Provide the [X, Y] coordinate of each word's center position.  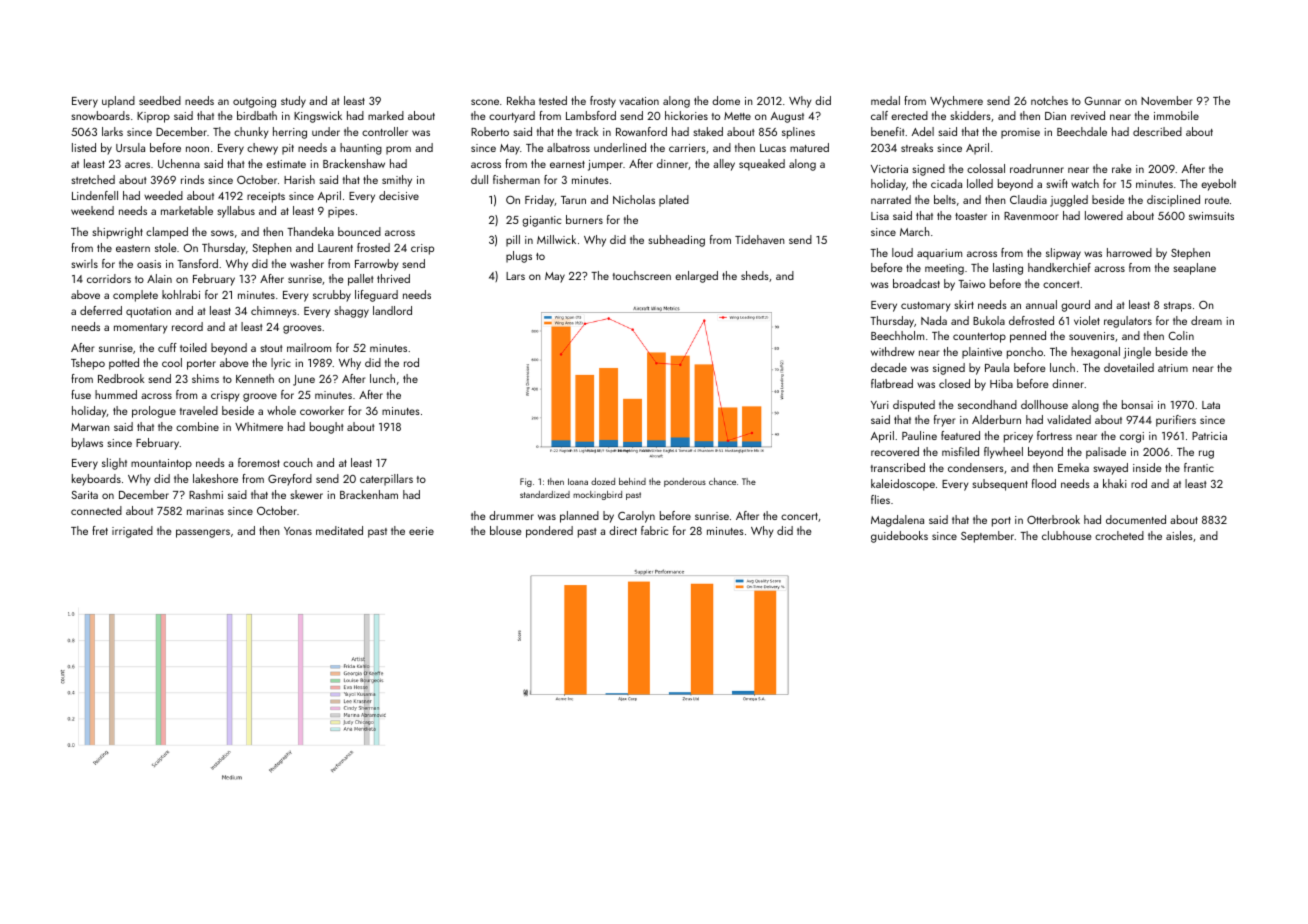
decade [889, 367]
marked [386, 115]
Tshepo [88, 364]
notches [1049, 100]
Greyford [290, 480]
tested [553, 100]
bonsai [1137, 404]
